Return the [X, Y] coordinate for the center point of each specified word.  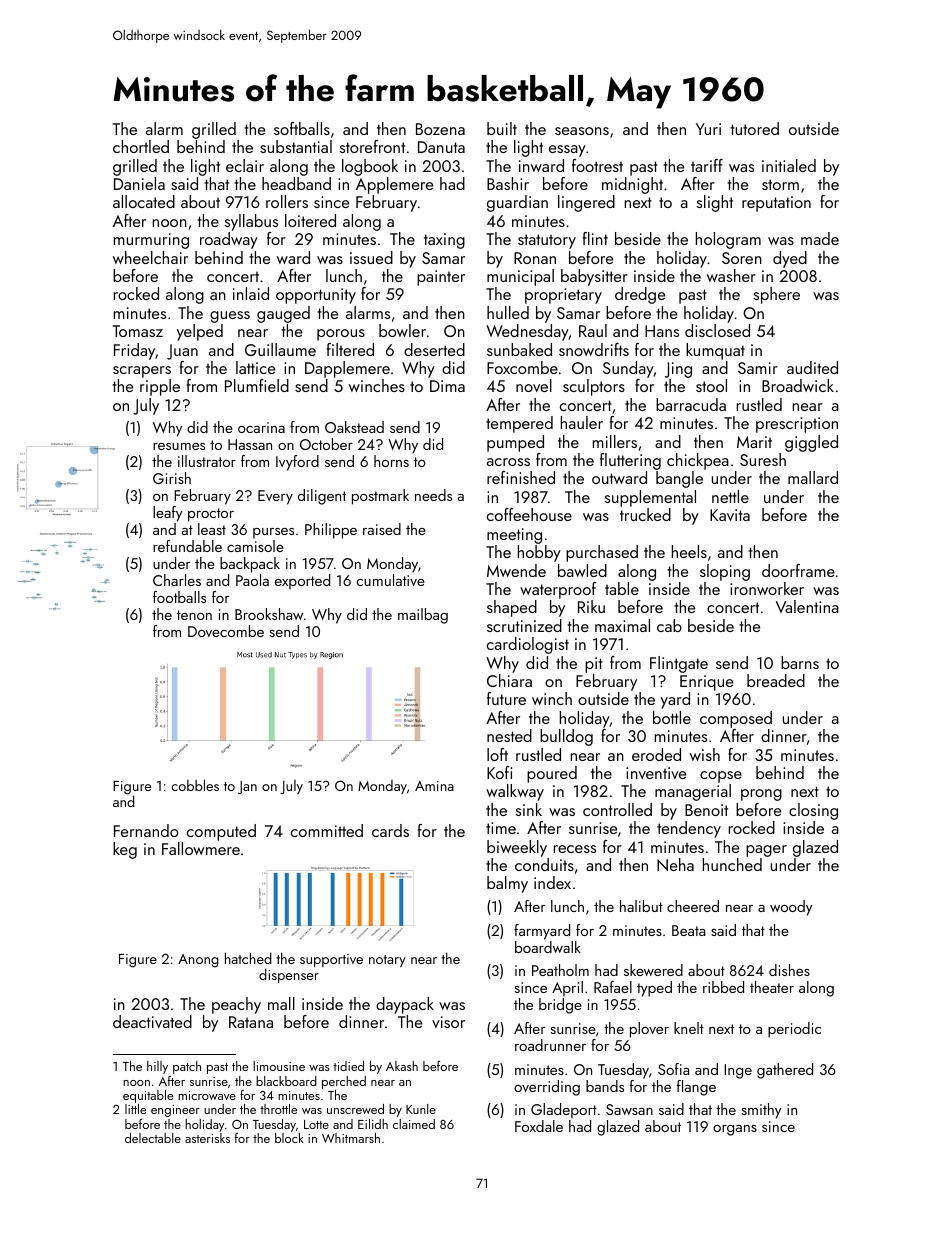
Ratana [251, 1022]
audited [812, 367]
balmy [507, 884]
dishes [789, 970]
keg [125, 850]
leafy [168, 514]
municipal [520, 277]
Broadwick [798, 385]
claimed [414, 1124]
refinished [521, 477]
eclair [245, 165]
